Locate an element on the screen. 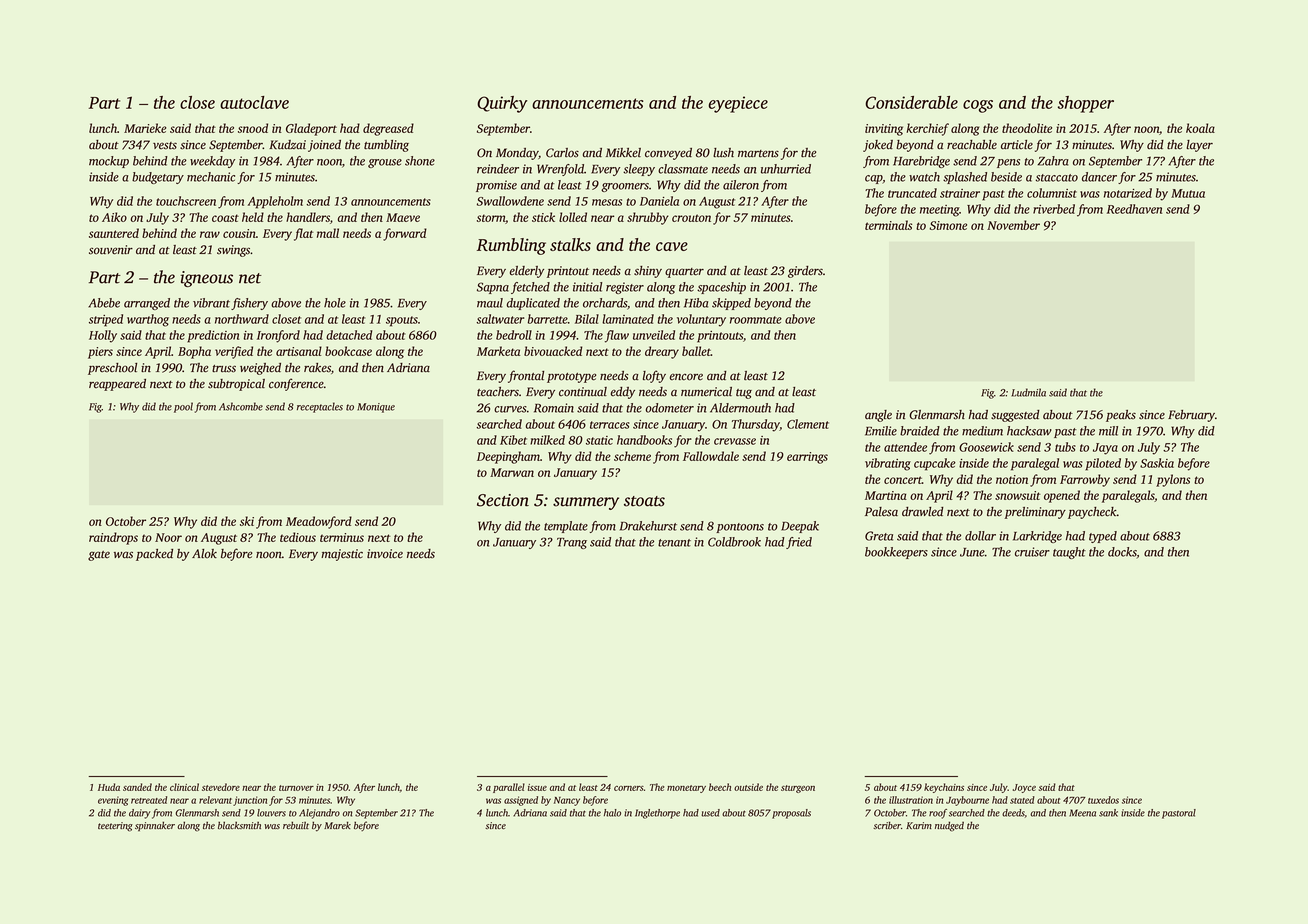 The image size is (1308, 924). louvers is located at coordinates (271, 813).
